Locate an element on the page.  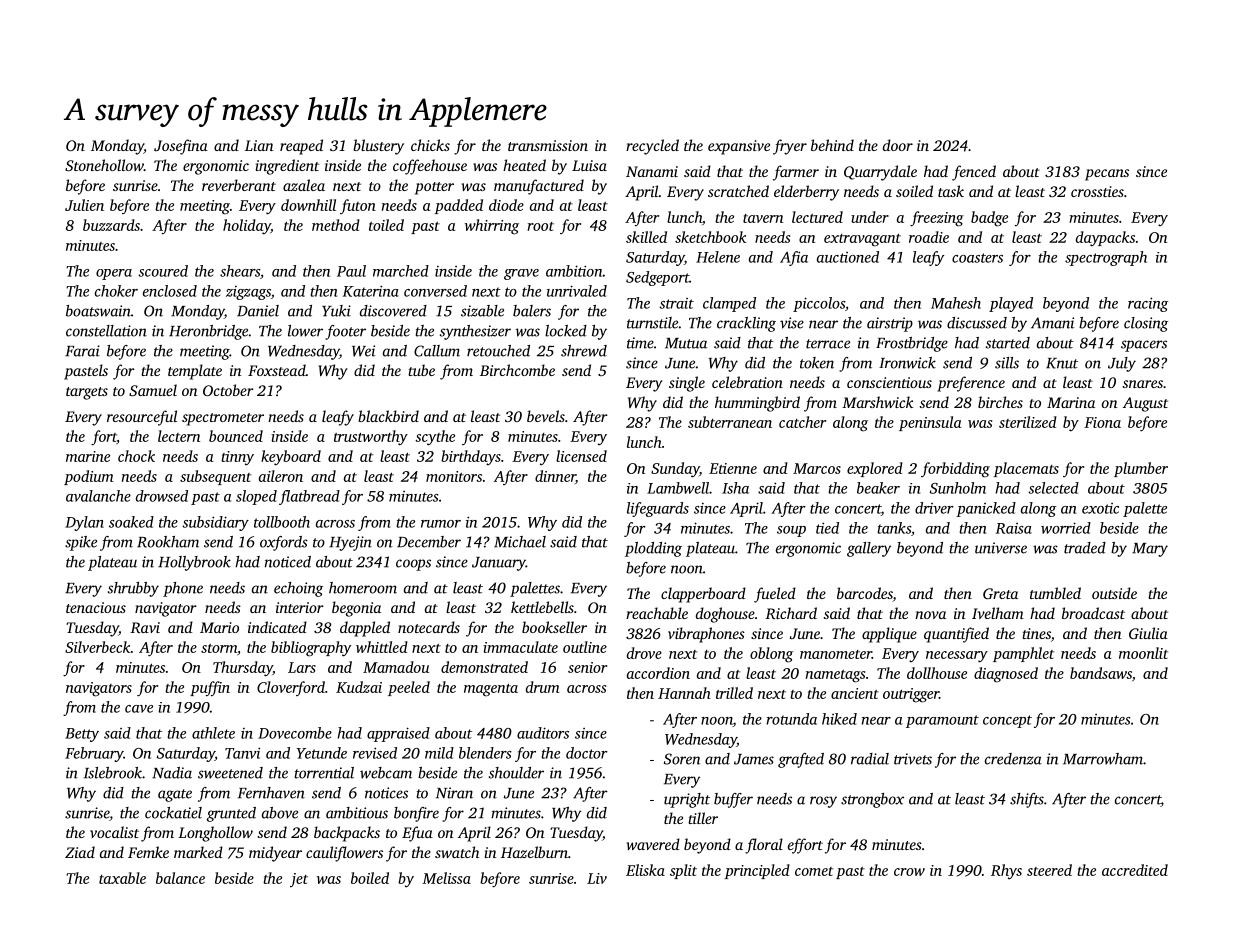
Marrowham is located at coordinates (1103, 759).
